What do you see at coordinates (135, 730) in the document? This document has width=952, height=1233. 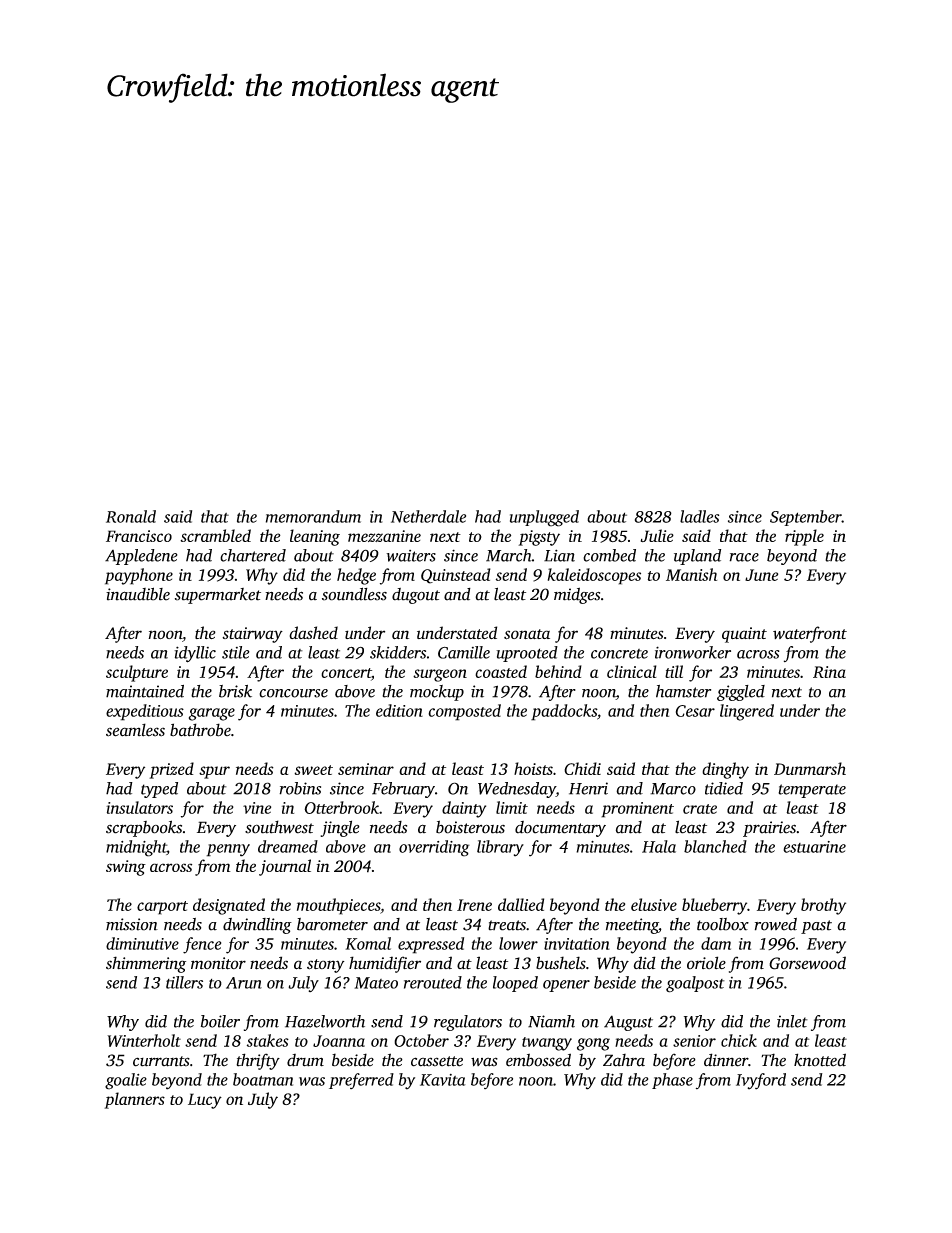 I see `seamless` at bounding box center [135, 730].
